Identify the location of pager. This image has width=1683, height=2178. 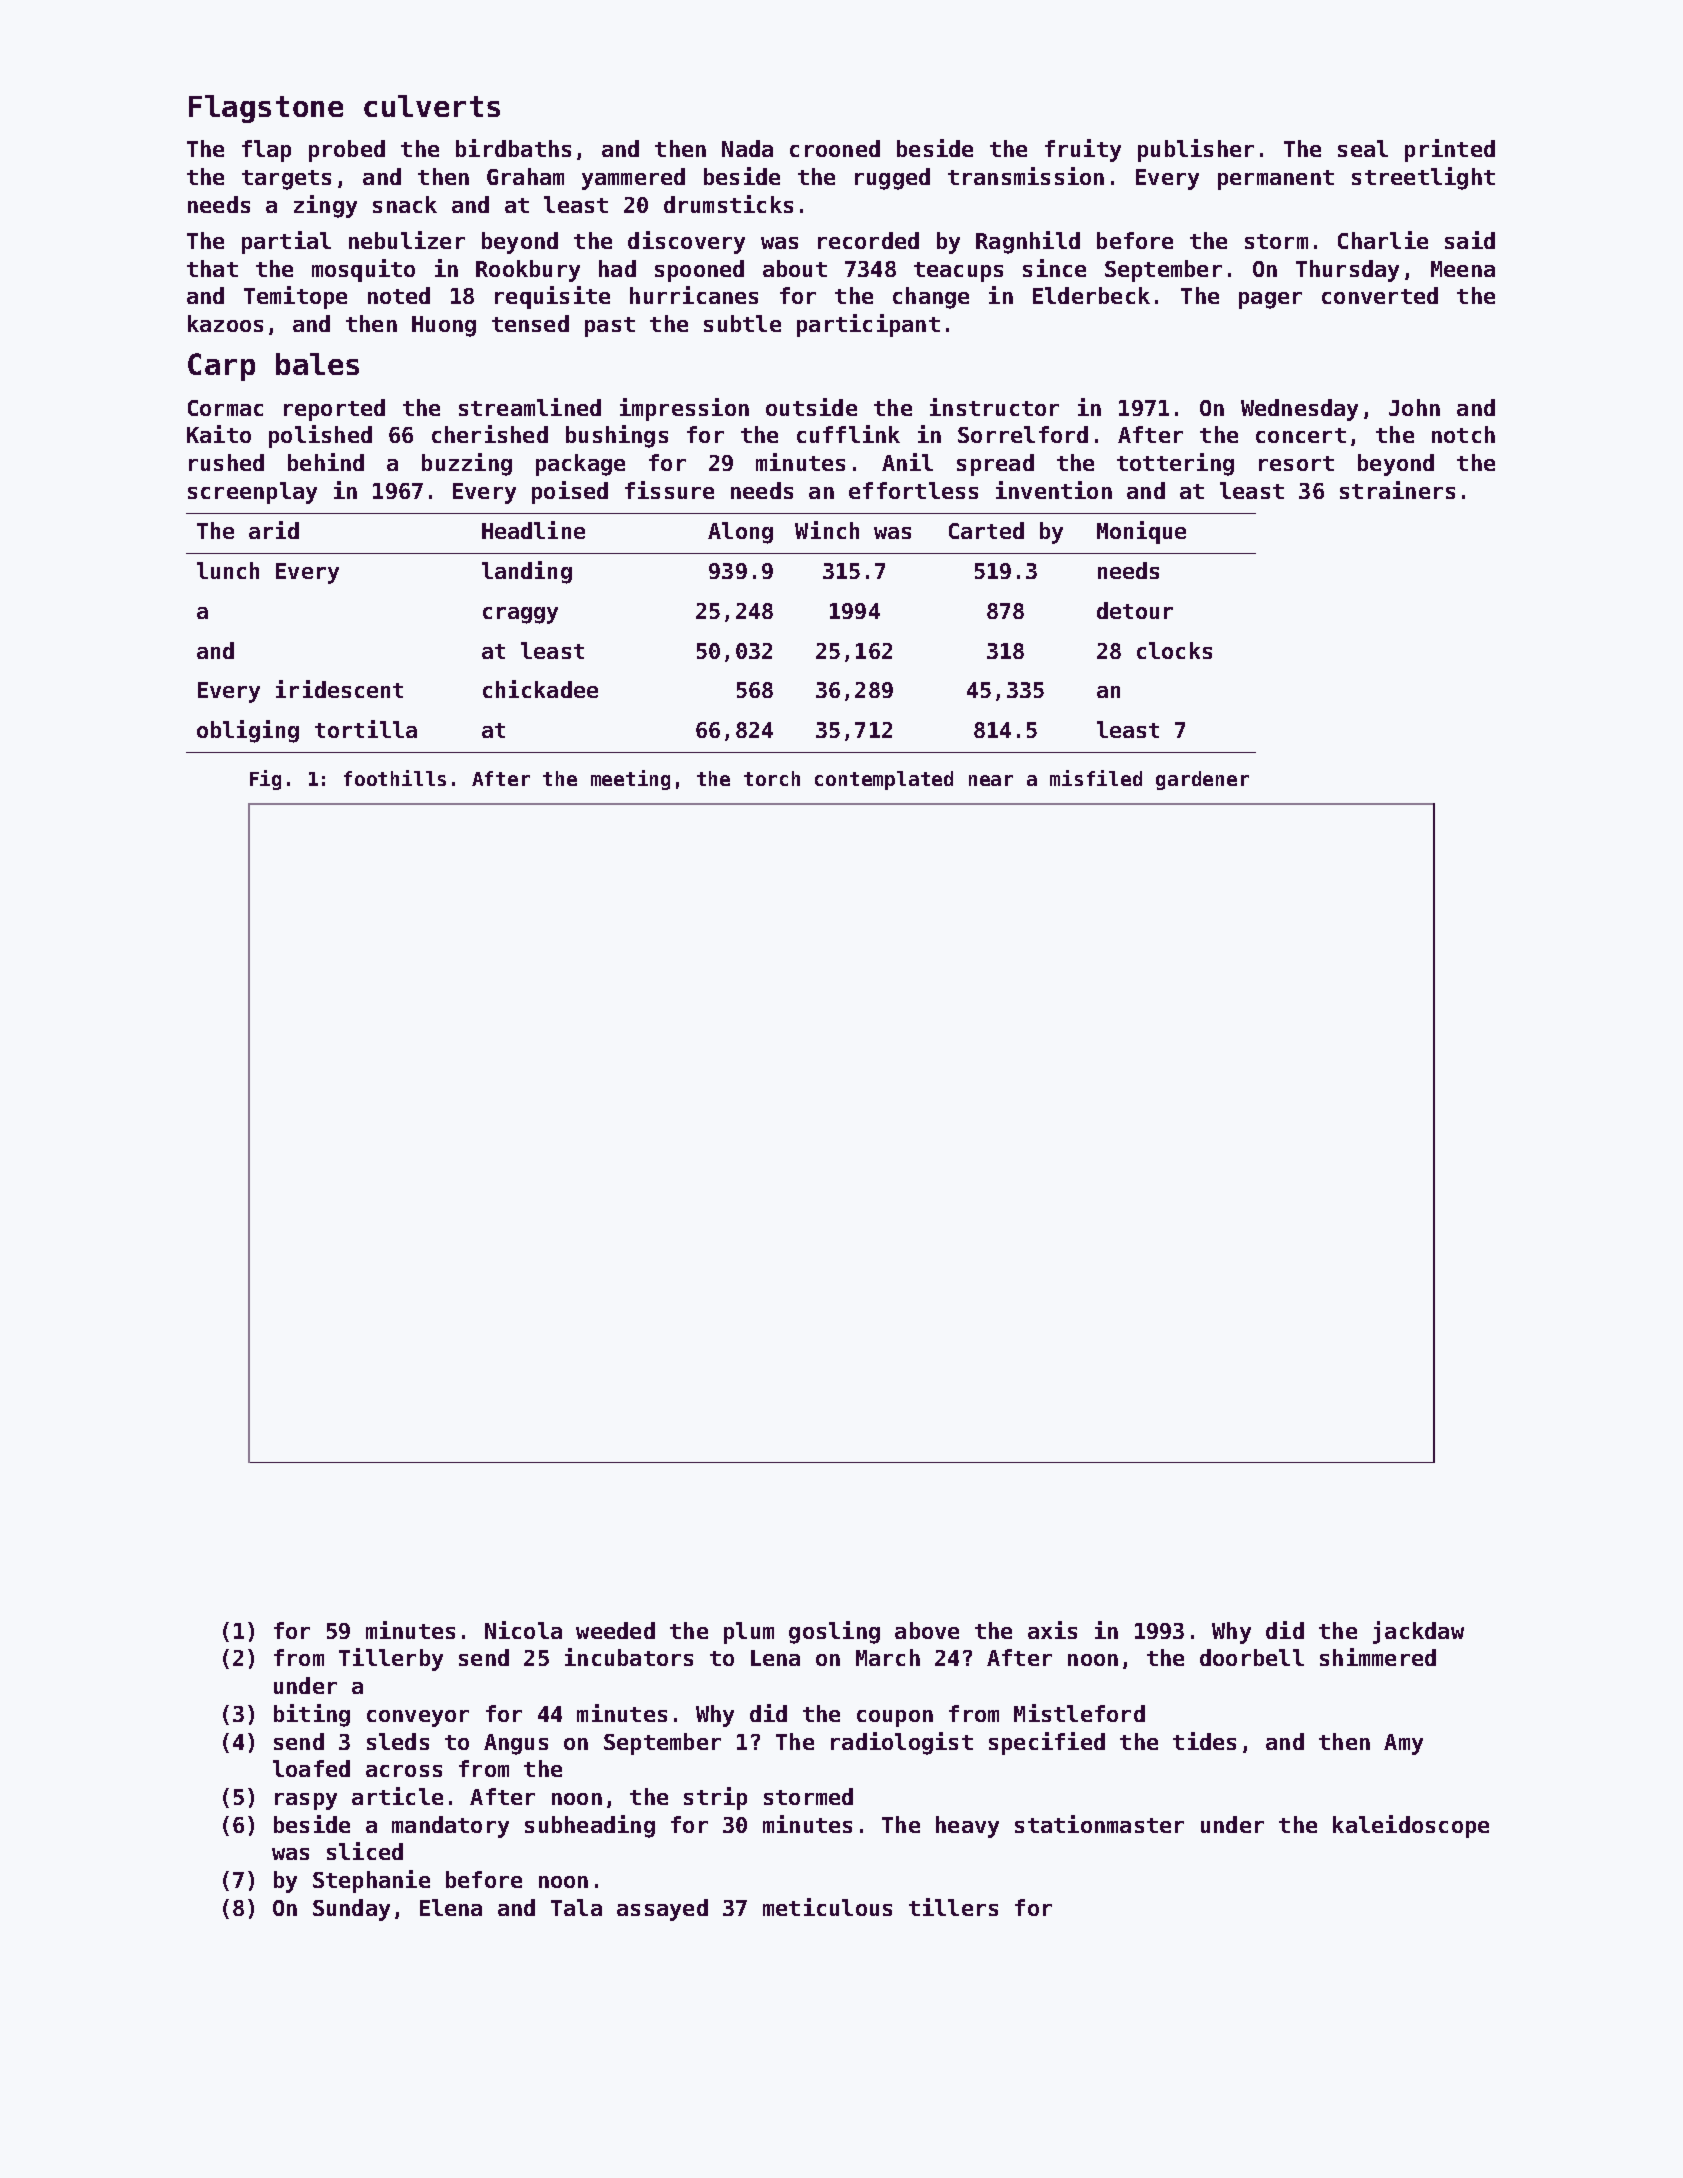
(1270, 300).
